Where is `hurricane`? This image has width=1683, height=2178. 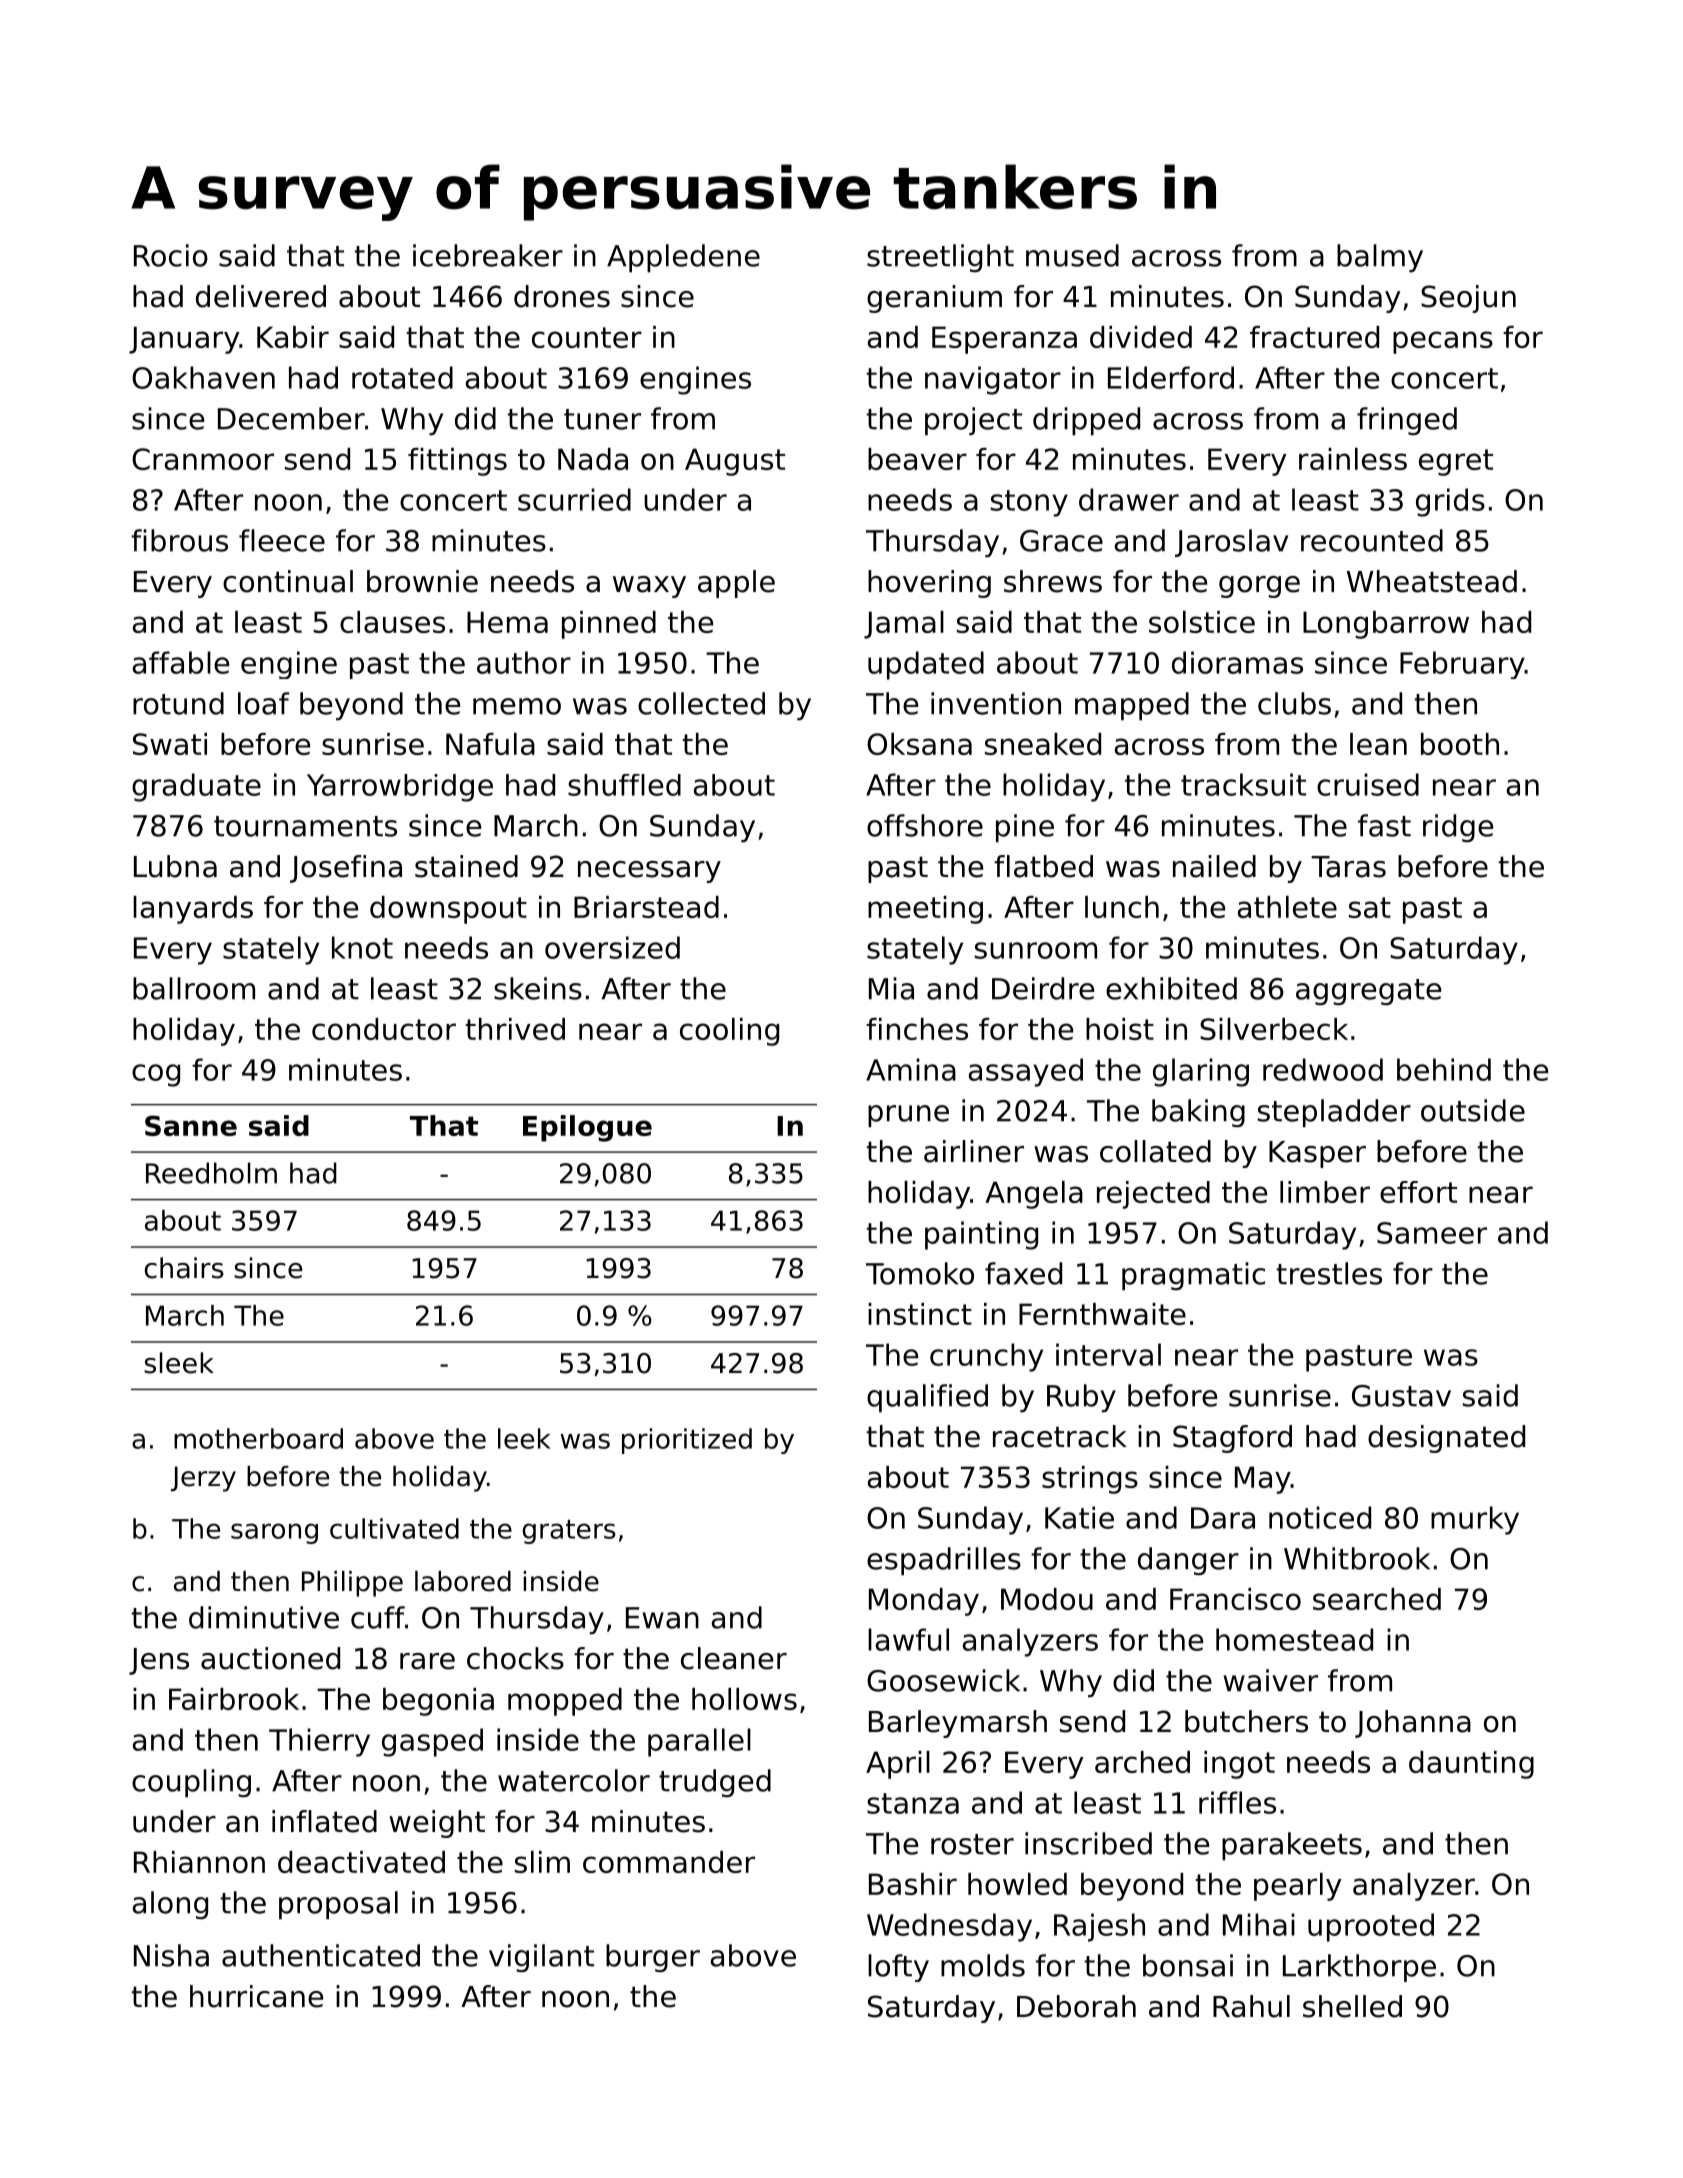 hurricane is located at coordinates (256, 1996).
